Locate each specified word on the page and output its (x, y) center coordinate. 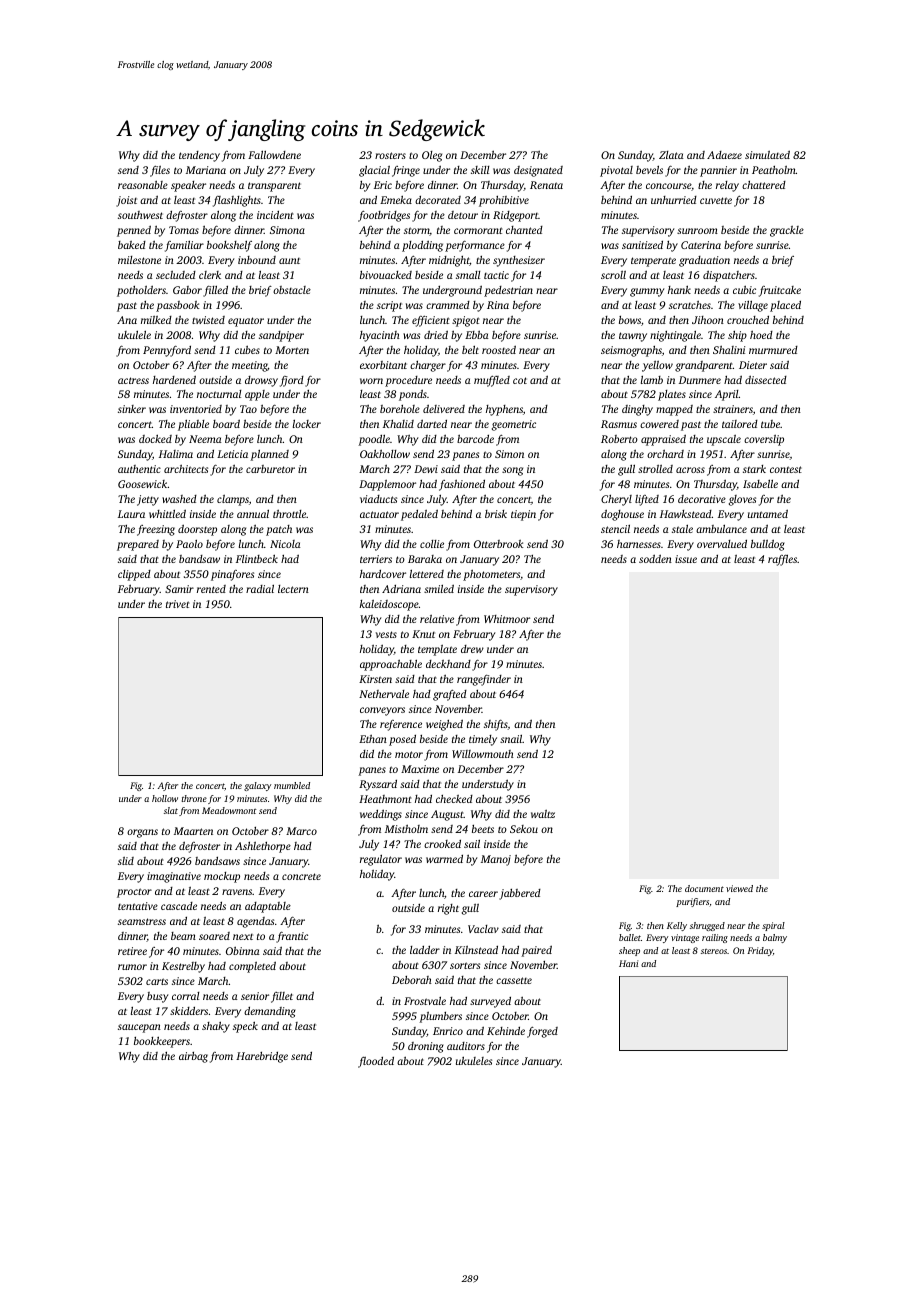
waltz (543, 814)
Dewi (426, 469)
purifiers (692, 902)
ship (737, 336)
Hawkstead (686, 514)
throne (194, 798)
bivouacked (386, 275)
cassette (514, 980)
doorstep (197, 530)
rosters (390, 155)
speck (245, 1027)
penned (134, 231)
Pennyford (167, 351)
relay (727, 186)
